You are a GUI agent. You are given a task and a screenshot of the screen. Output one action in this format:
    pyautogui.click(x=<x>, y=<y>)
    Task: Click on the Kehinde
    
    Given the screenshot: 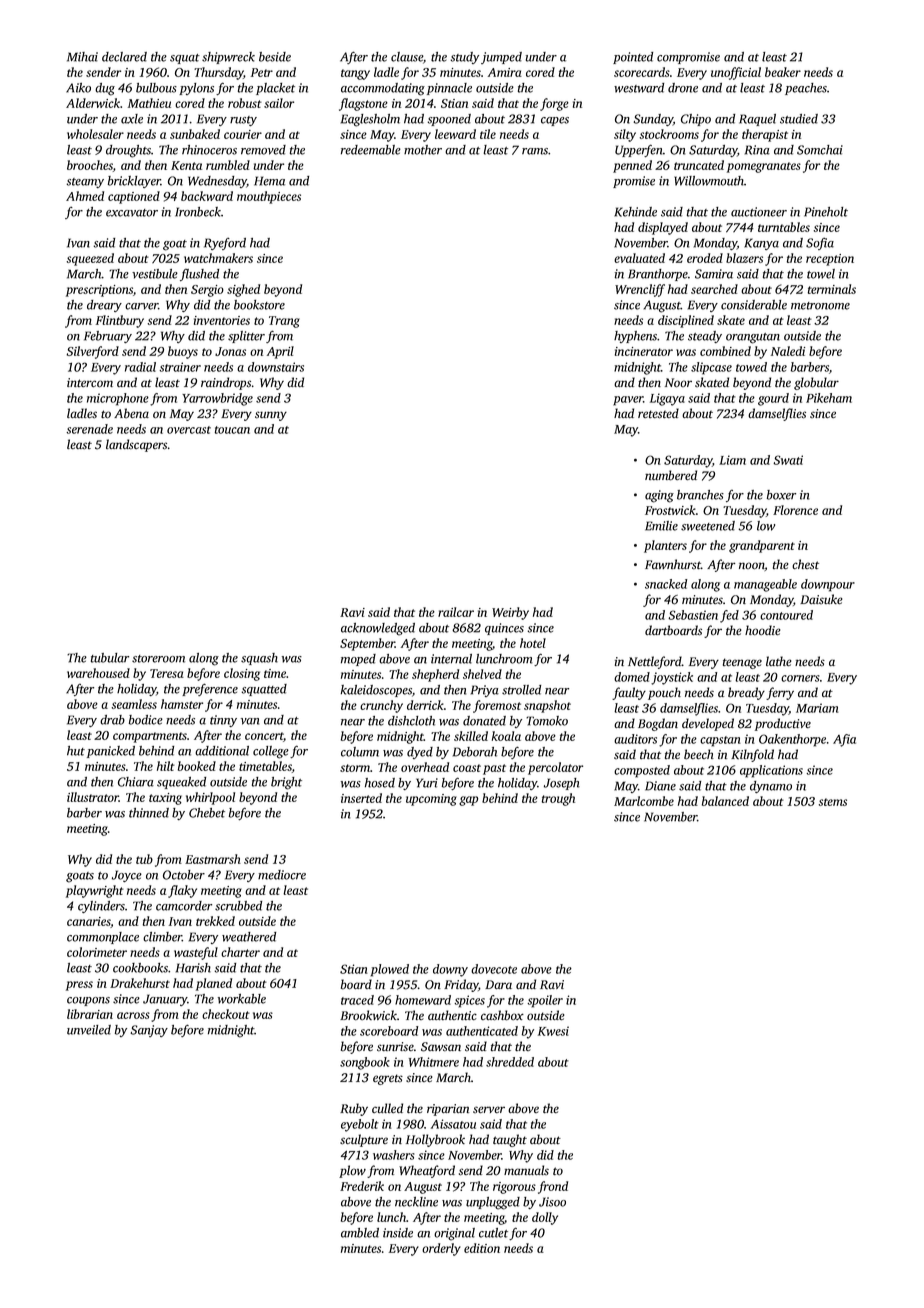 What is the action you would take?
    pyautogui.click(x=635, y=212)
